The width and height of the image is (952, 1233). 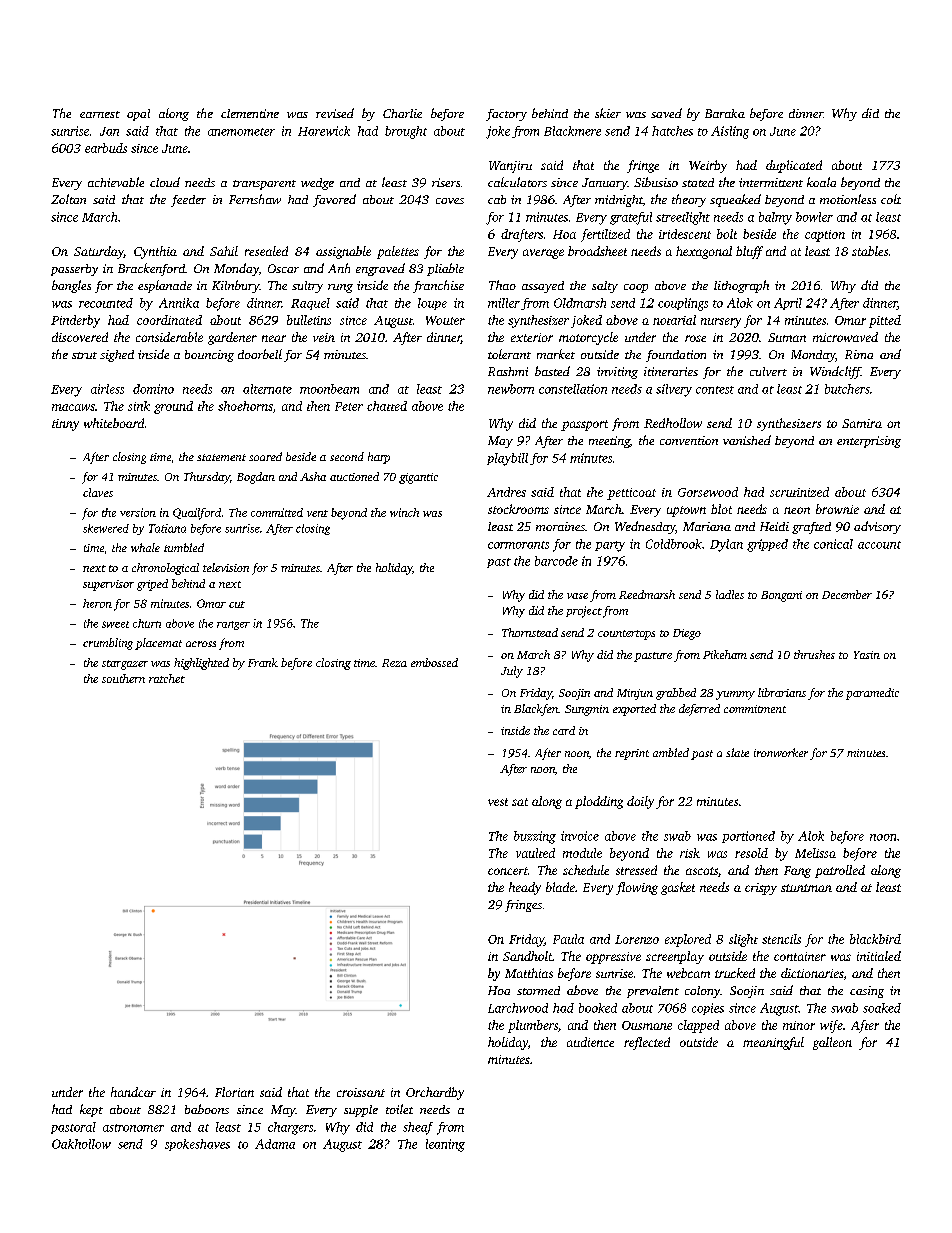 I want to click on plumbers, so click(x=533, y=1026).
